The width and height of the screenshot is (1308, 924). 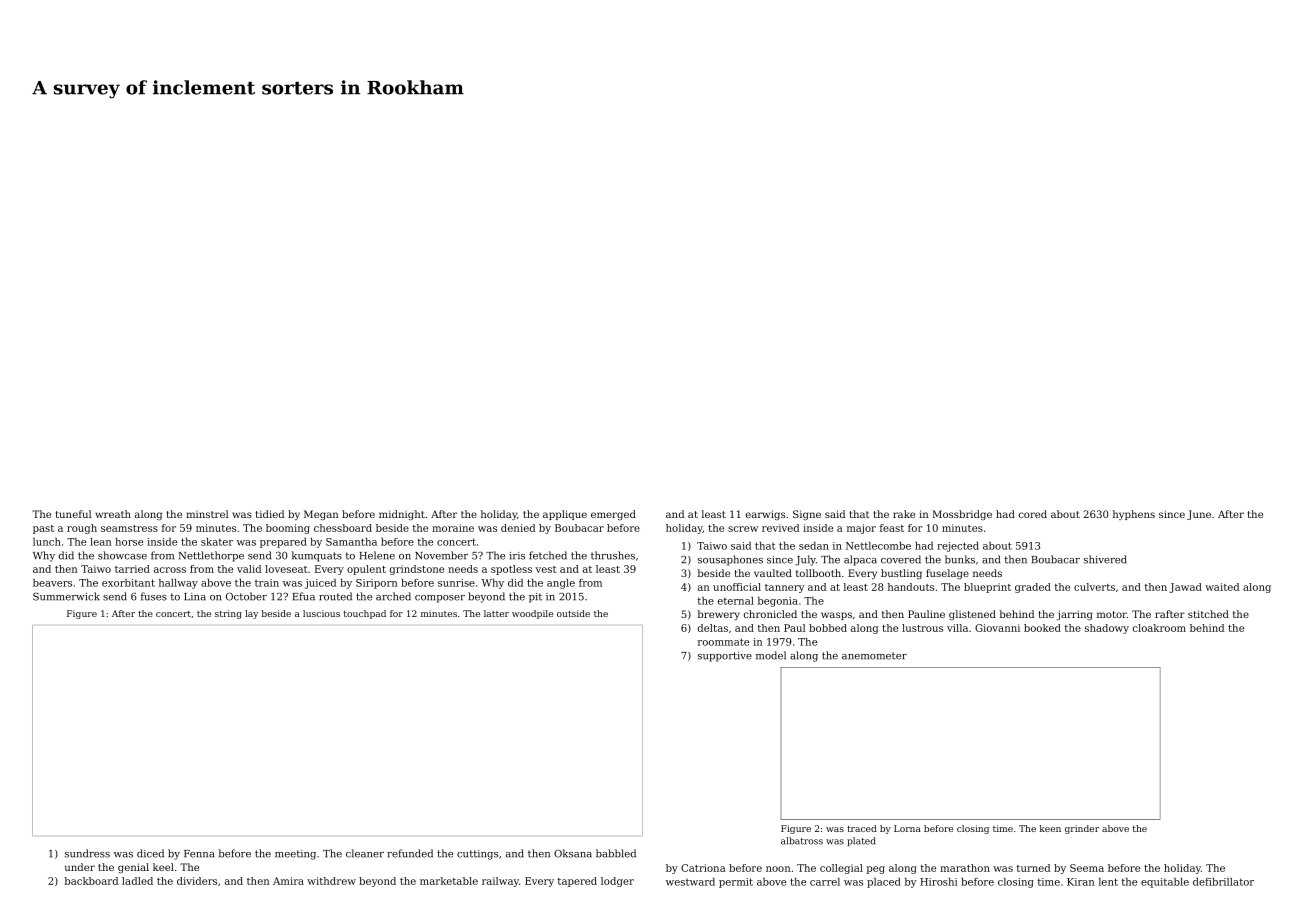 What do you see at coordinates (228, 614) in the screenshot?
I see `string` at bounding box center [228, 614].
